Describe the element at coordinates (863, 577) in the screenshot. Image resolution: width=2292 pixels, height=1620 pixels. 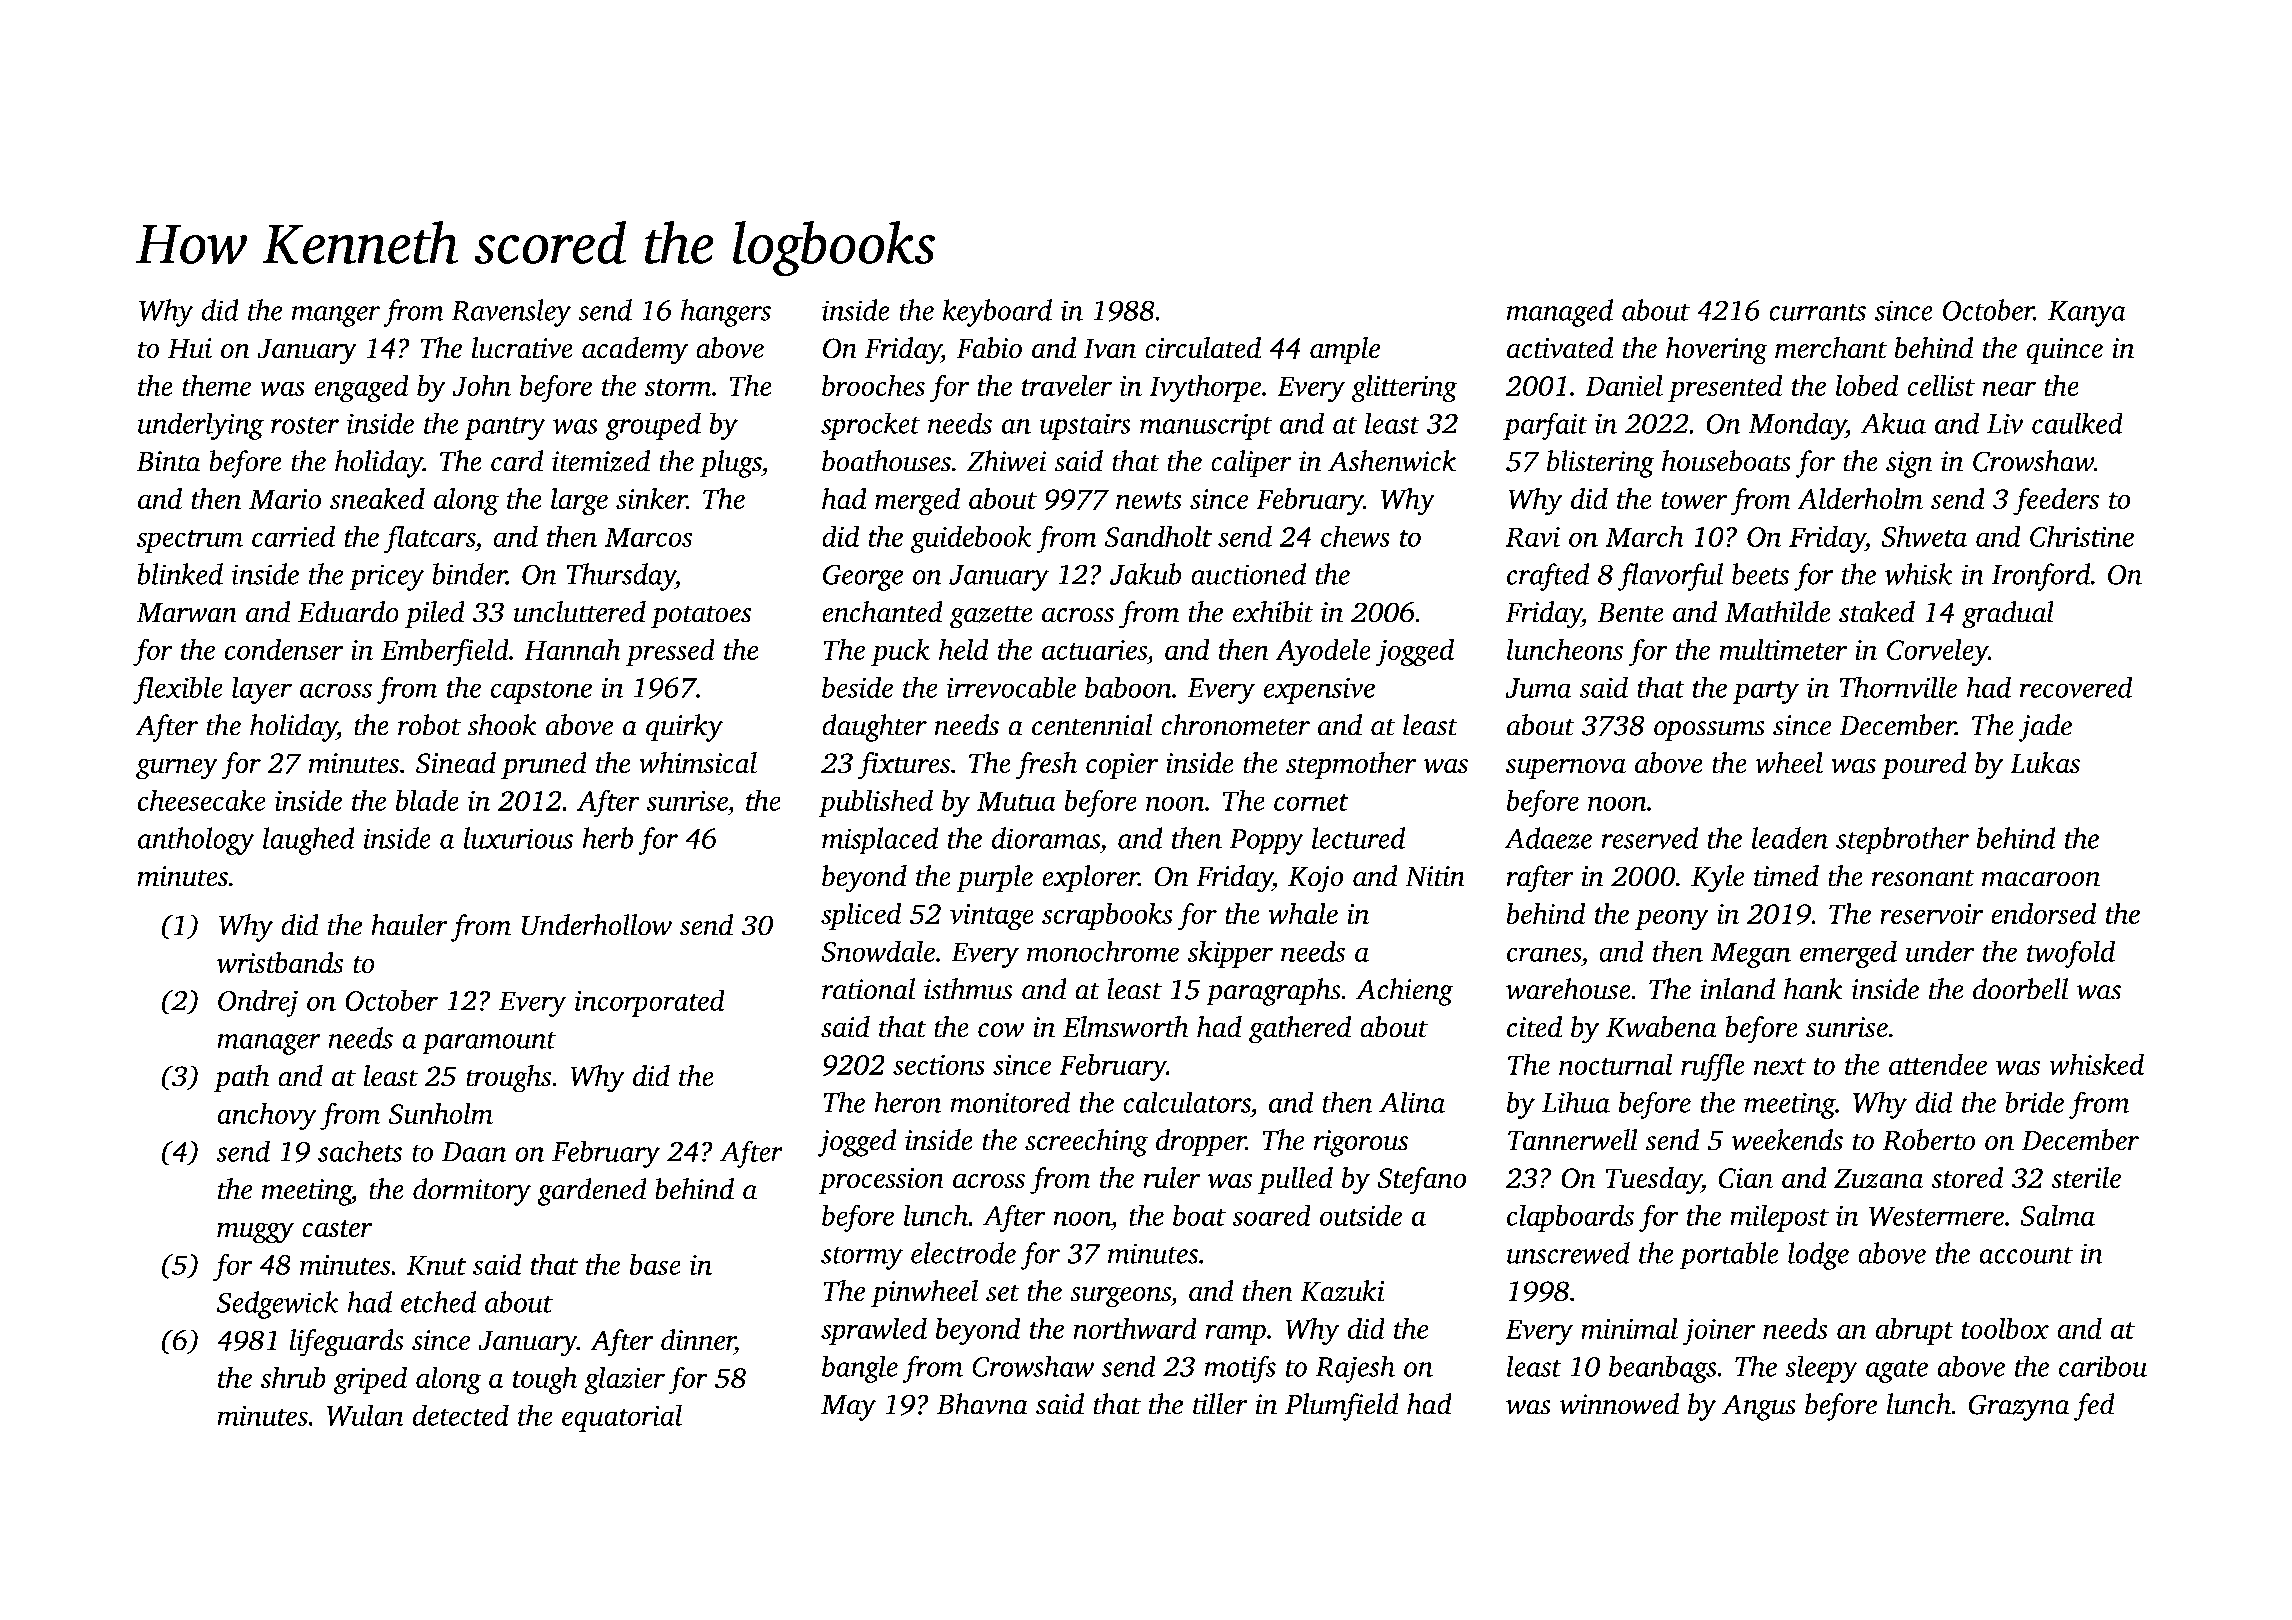
I see `George` at that location.
